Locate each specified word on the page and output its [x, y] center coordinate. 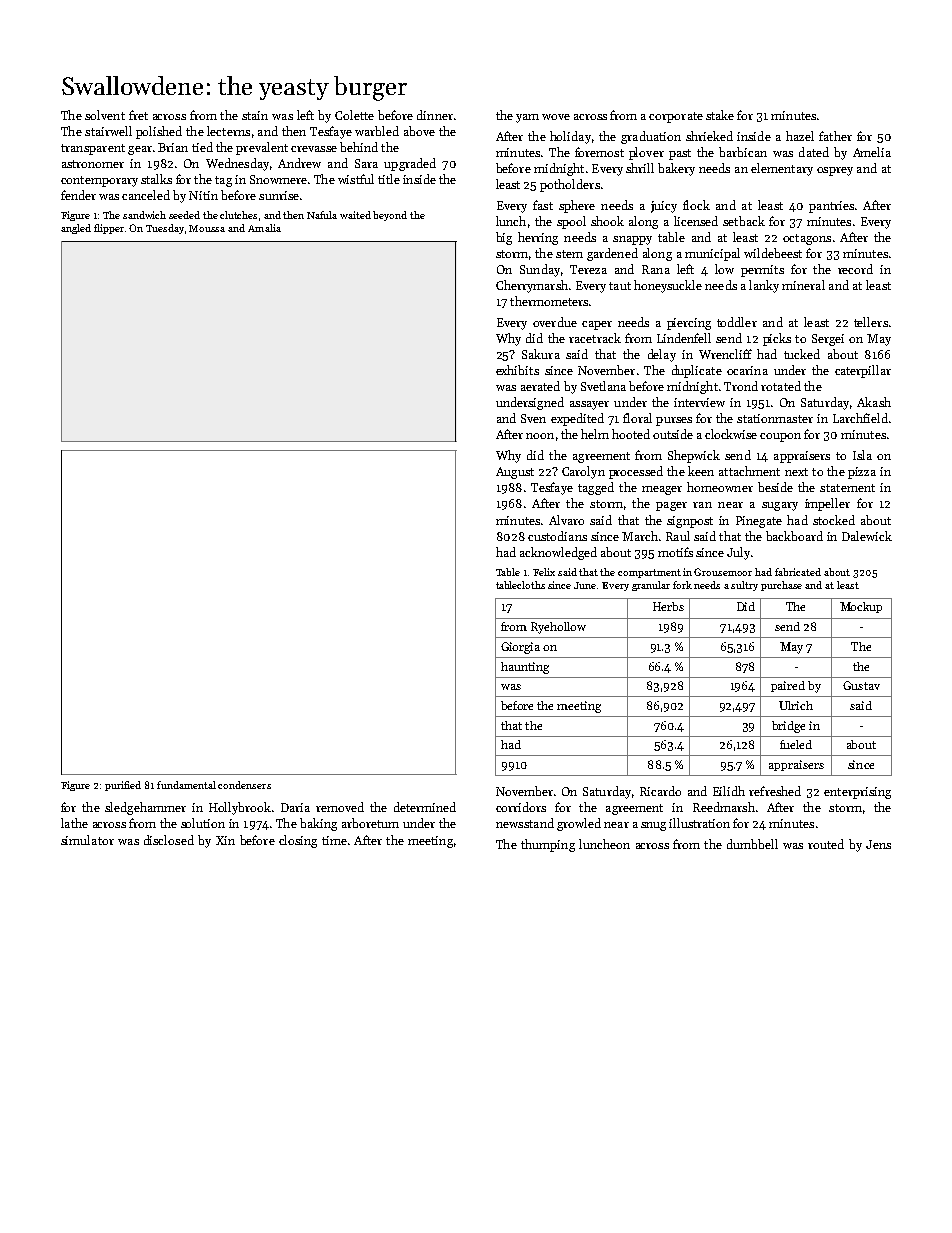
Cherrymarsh [532, 286]
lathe [74, 823]
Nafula [322, 215]
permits [762, 271]
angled [76, 229]
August [515, 473]
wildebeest [773, 253]
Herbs [668, 606]
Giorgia [520, 648]
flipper [109, 229]
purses [674, 421]
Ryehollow [558, 628]
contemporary [99, 181]
